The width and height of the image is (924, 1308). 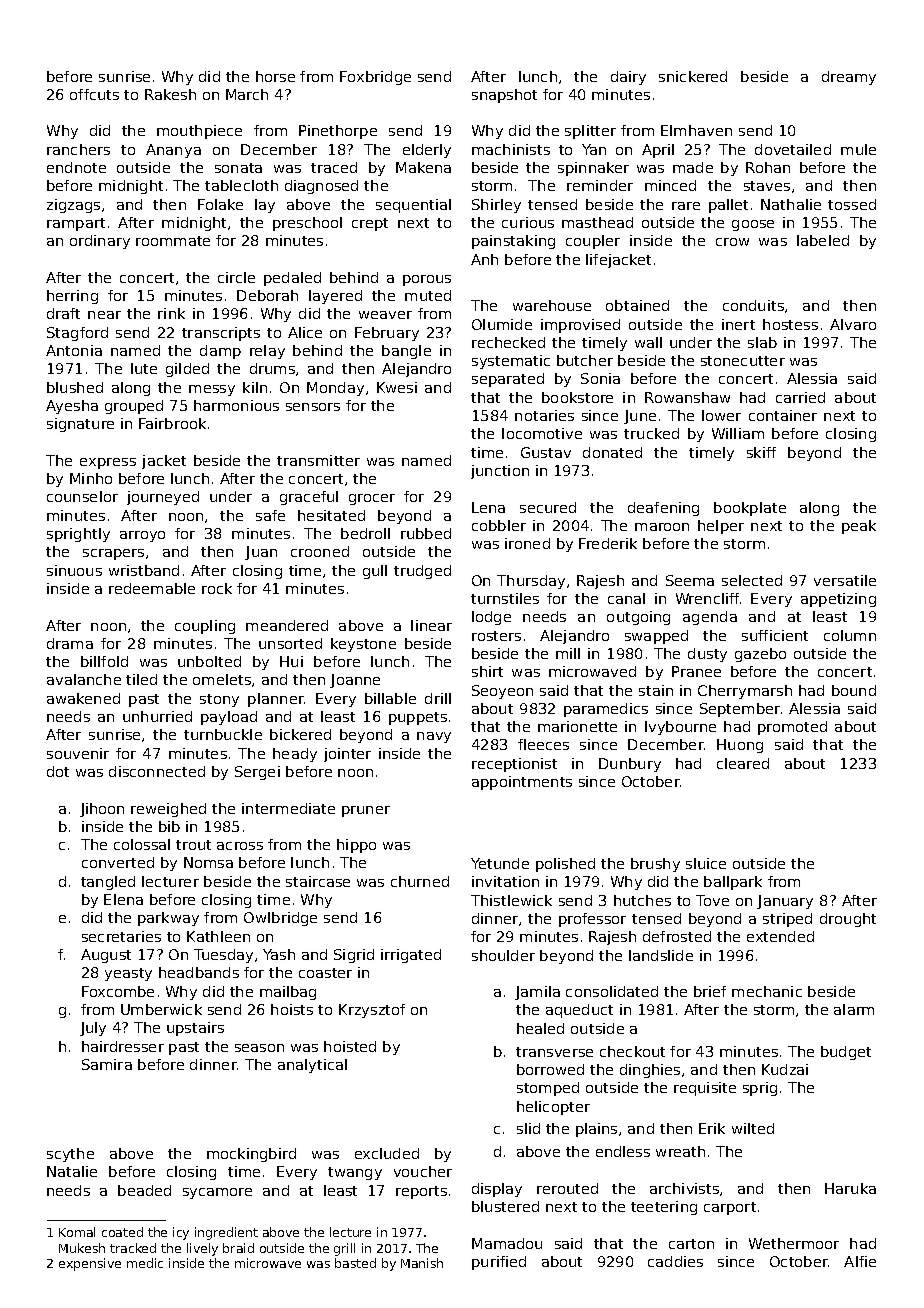 What do you see at coordinates (80, 425) in the image?
I see `signature` at bounding box center [80, 425].
